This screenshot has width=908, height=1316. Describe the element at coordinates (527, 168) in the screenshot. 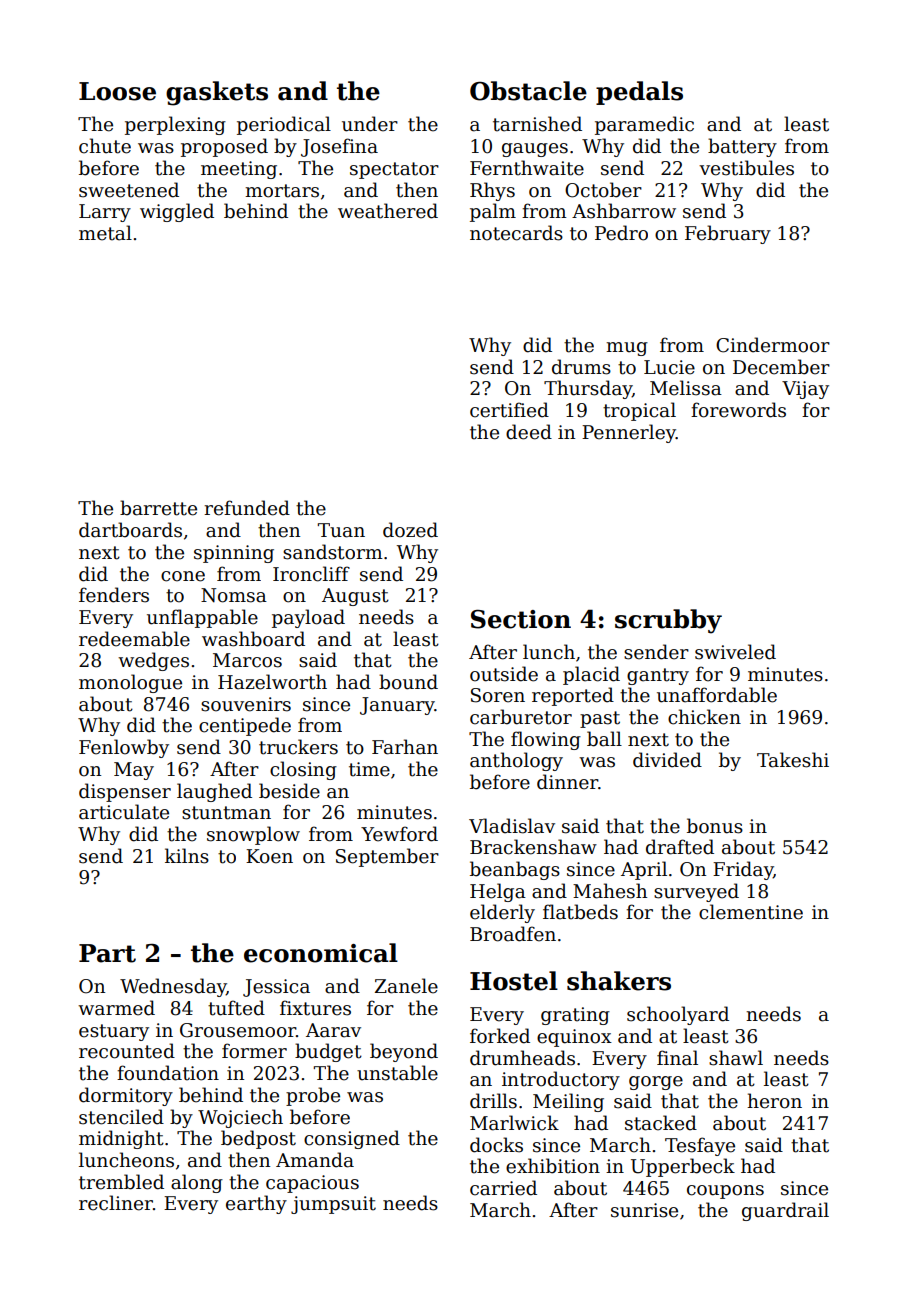

I see `Fernthwaite` at that location.
